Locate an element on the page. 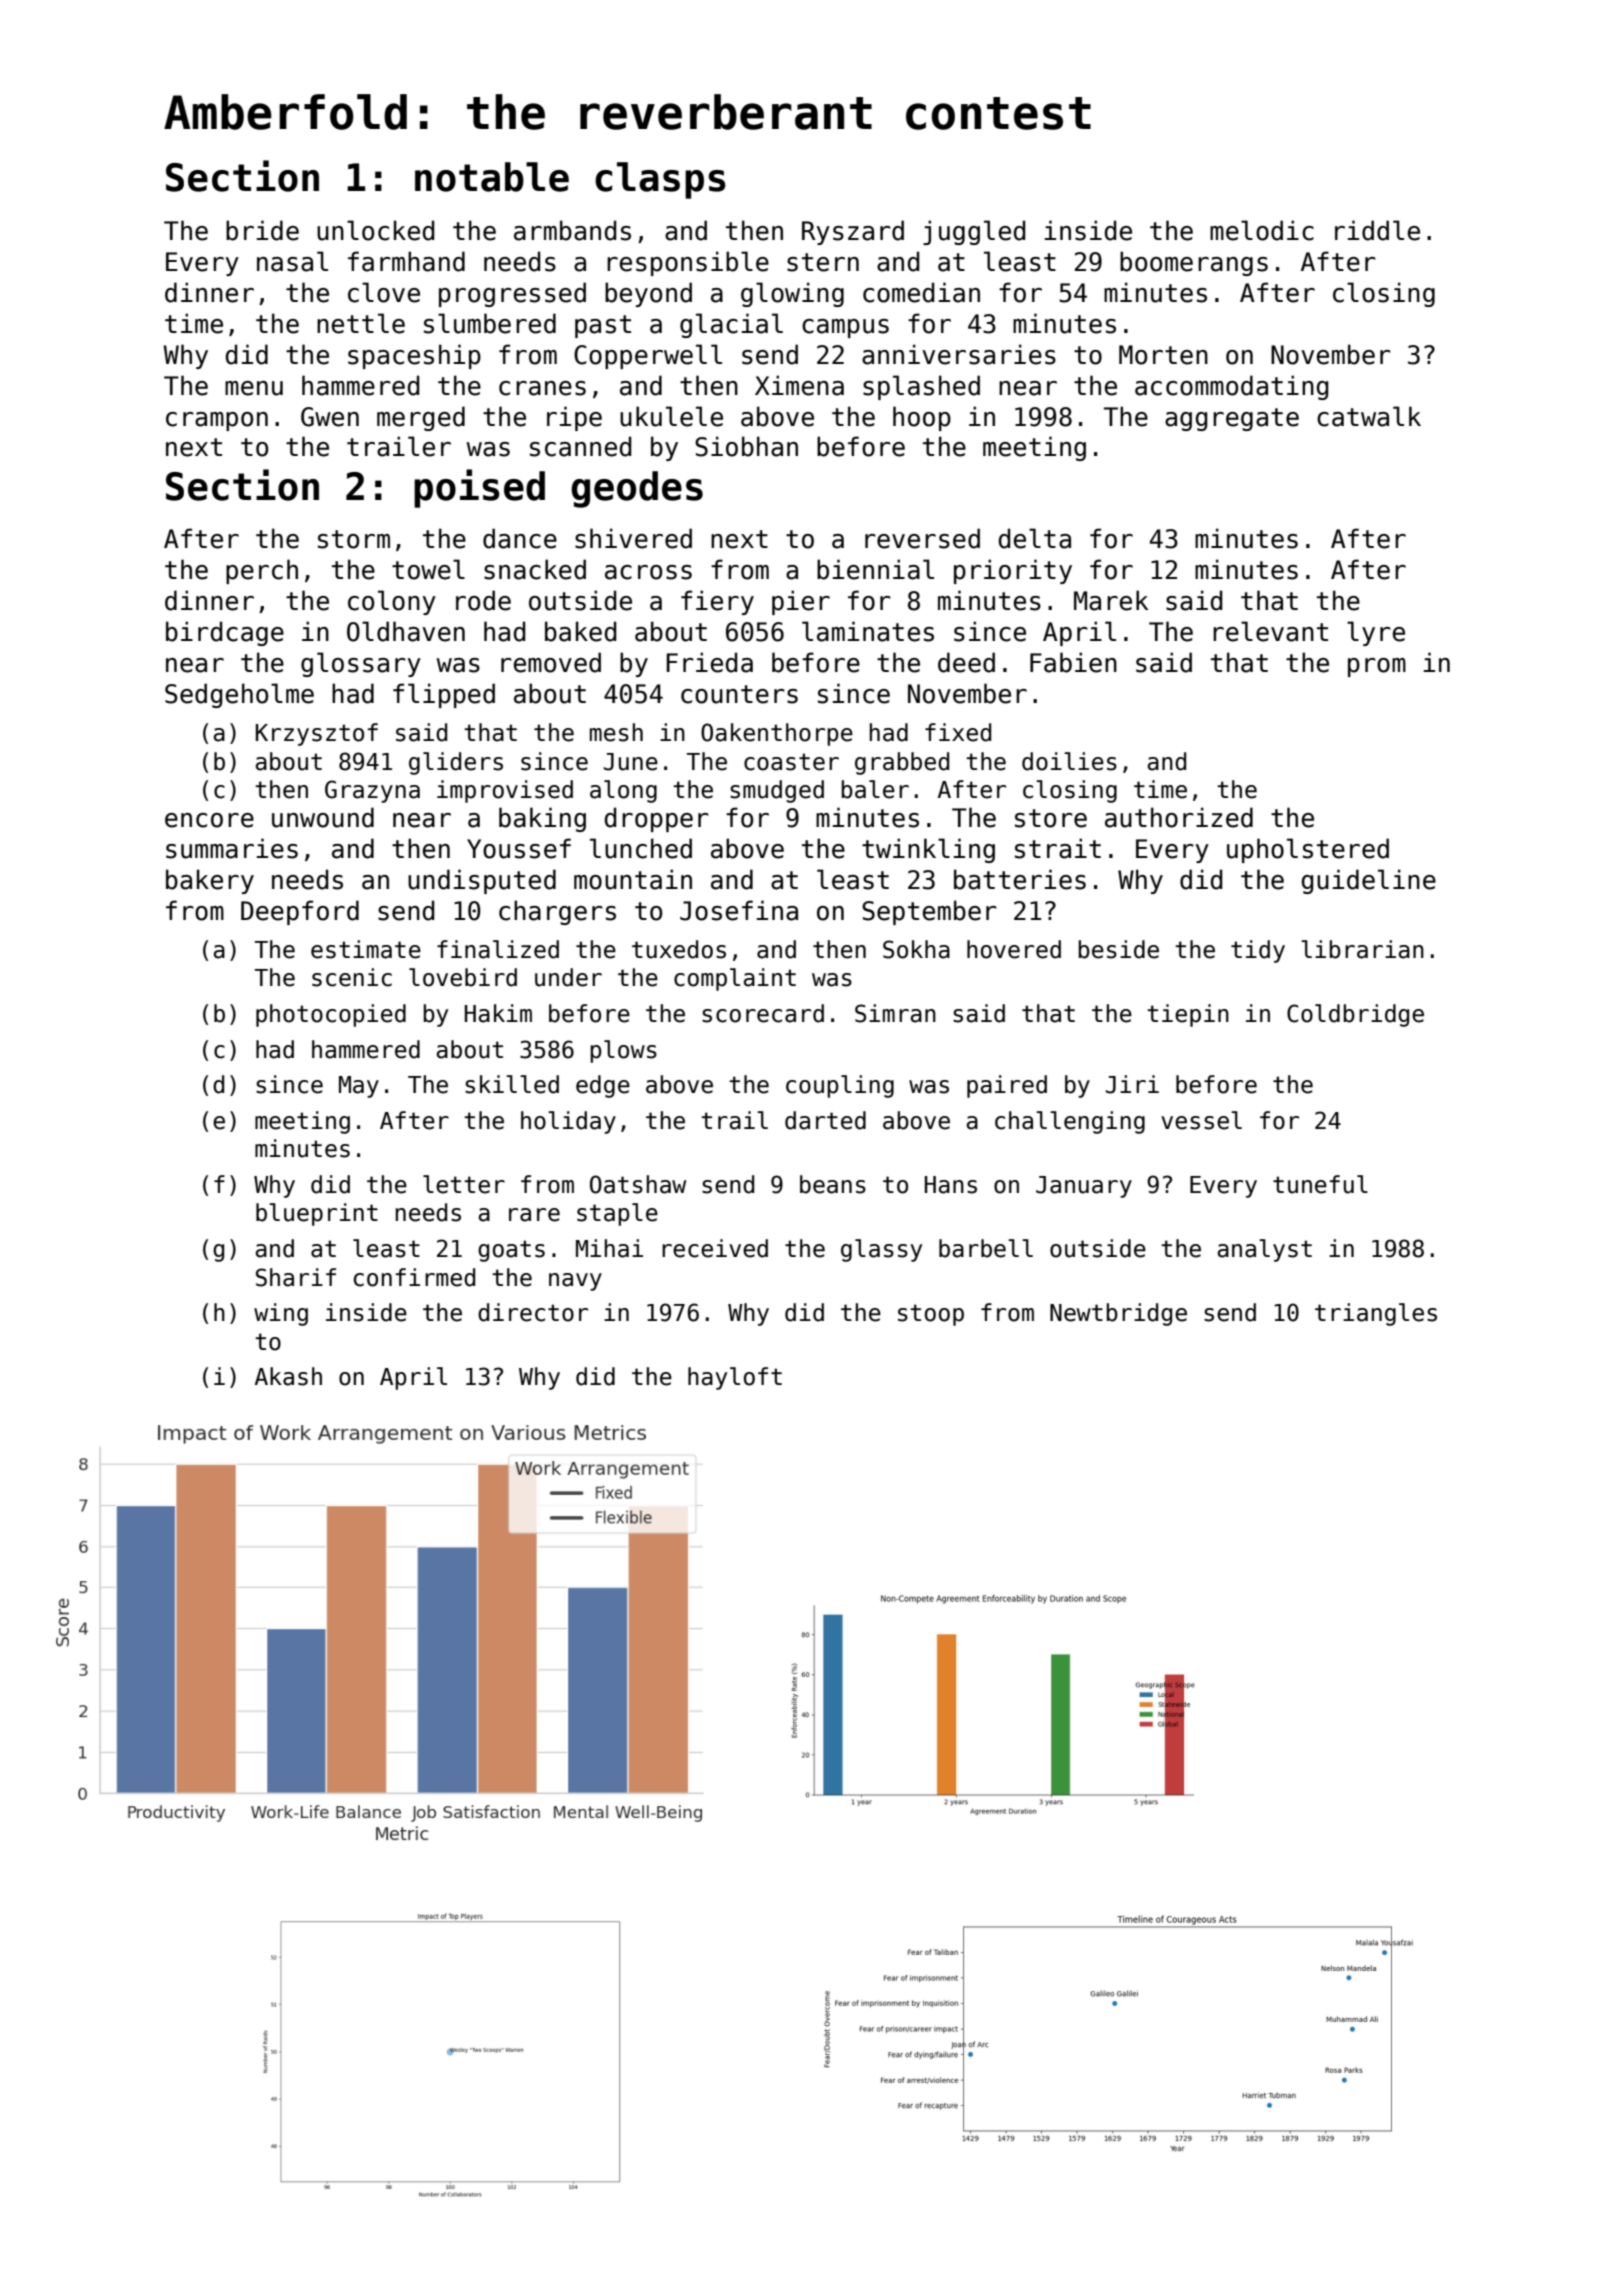 The width and height of the image is (1620, 2292). aggregate is located at coordinates (1232, 419).
